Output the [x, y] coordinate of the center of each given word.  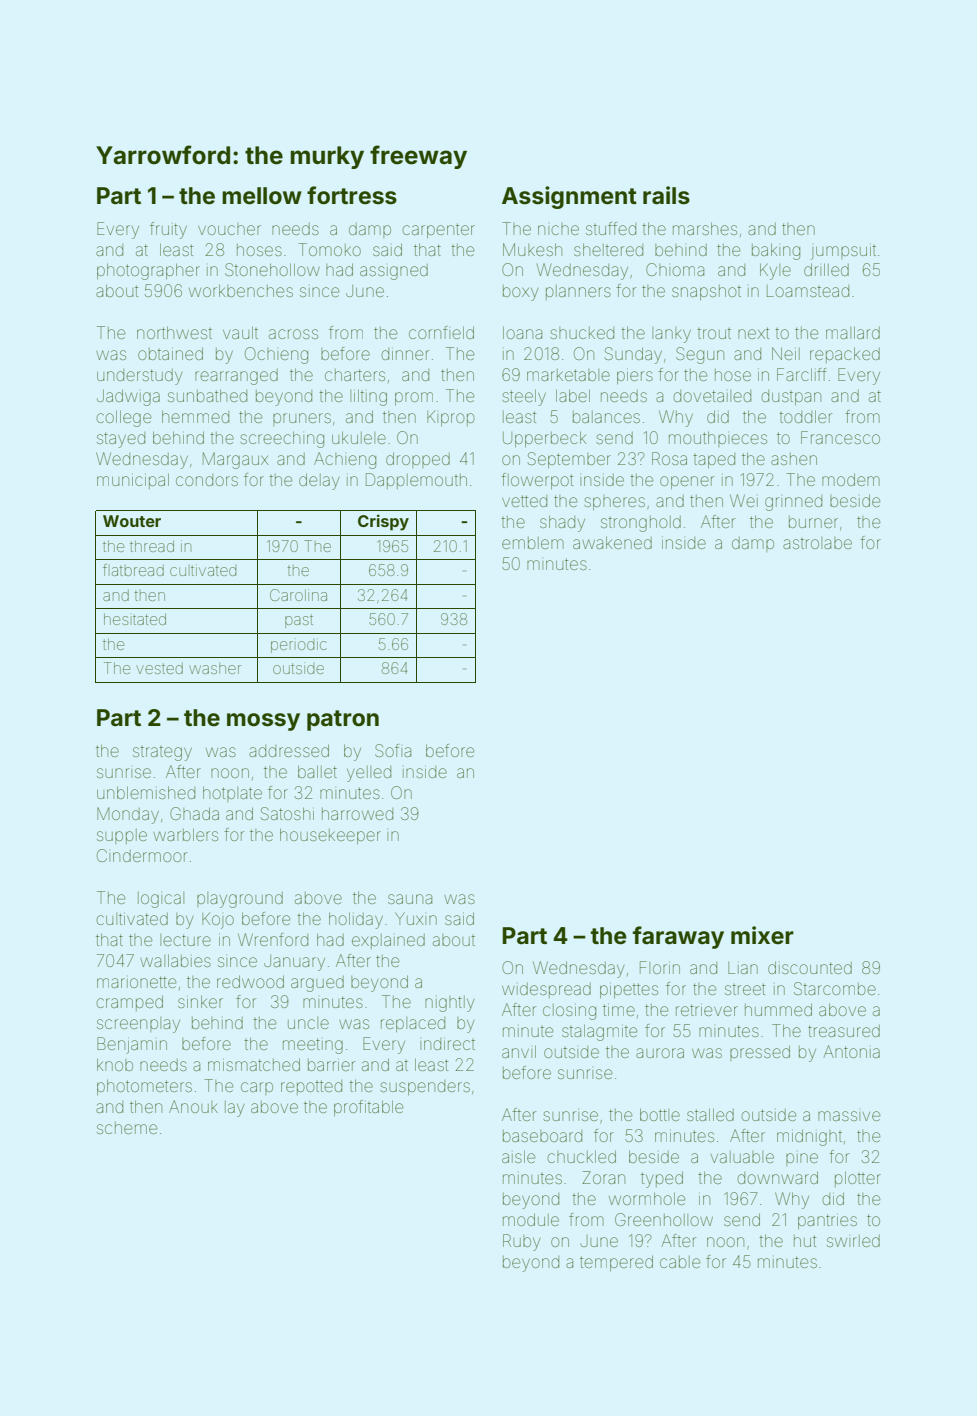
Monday [128, 815]
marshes [705, 229]
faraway [678, 937]
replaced [413, 1024]
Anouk [193, 1106]
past [299, 621]
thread [152, 546]
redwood [250, 982]
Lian [743, 968]
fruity [168, 230]
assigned [394, 272]
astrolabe [817, 543]
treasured [844, 1031]
